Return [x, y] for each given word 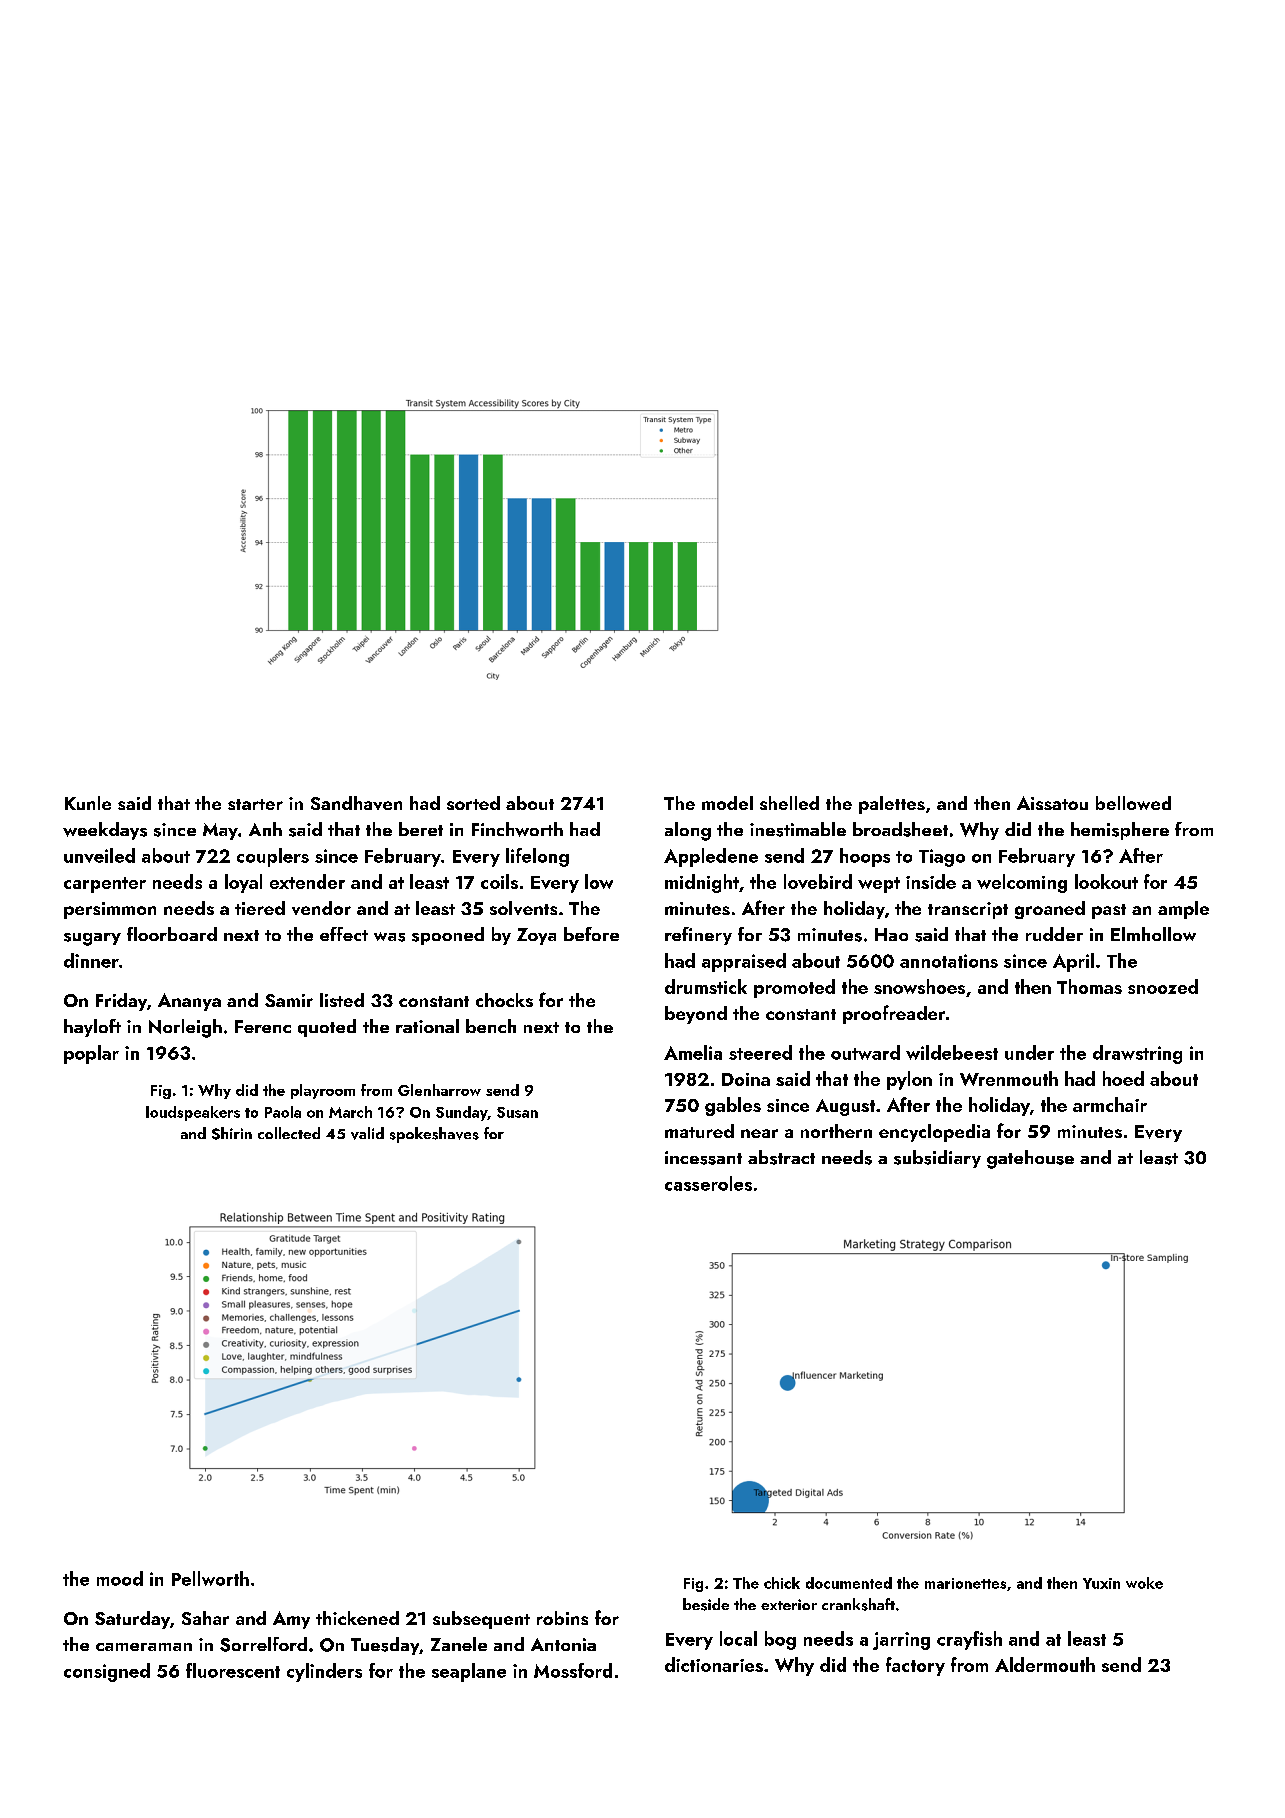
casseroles [708, 1183]
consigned [107, 1672]
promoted [794, 988]
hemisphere [1120, 831]
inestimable [798, 829]
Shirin [232, 1133]
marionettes [965, 1583]
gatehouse [1030, 1159]
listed [342, 1000]
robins [562, 1618]
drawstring [1137, 1054]
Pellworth [210, 1578]
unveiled [99, 855]
